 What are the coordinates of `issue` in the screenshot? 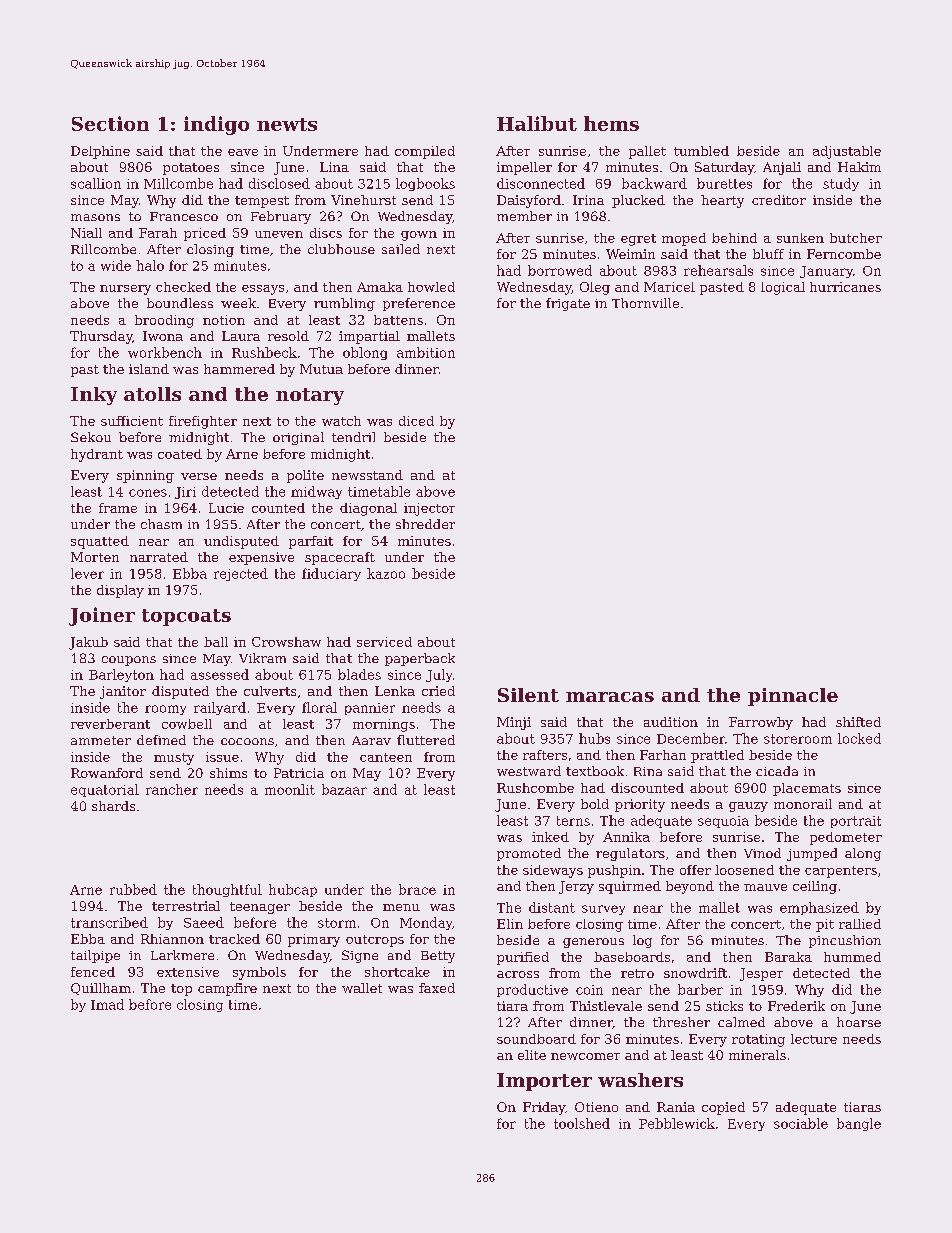 It's located at (222, 757).
